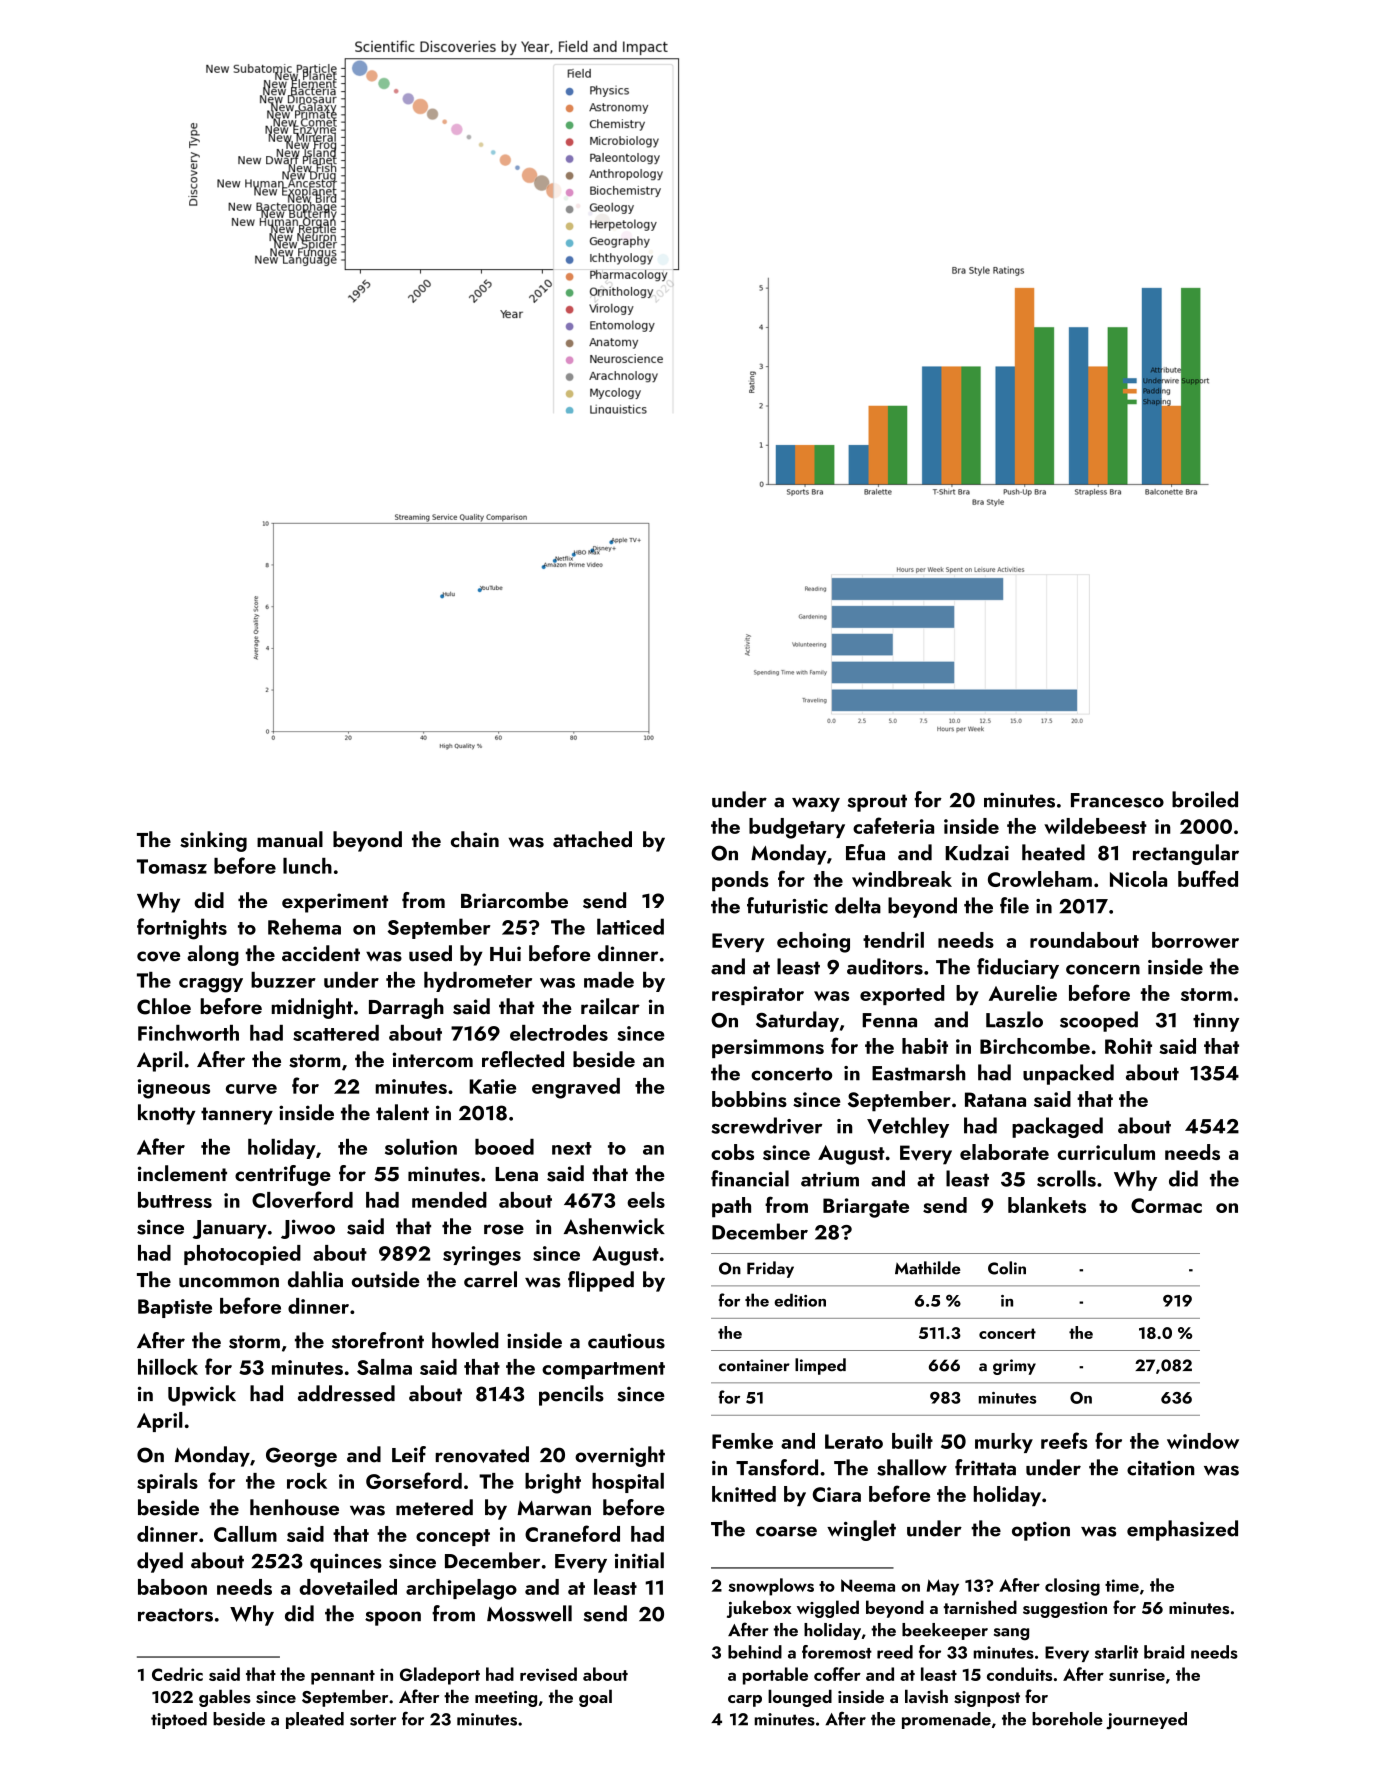 This image has width=1376, height=1781. I want to click on hillock, so click(168, 1367).
